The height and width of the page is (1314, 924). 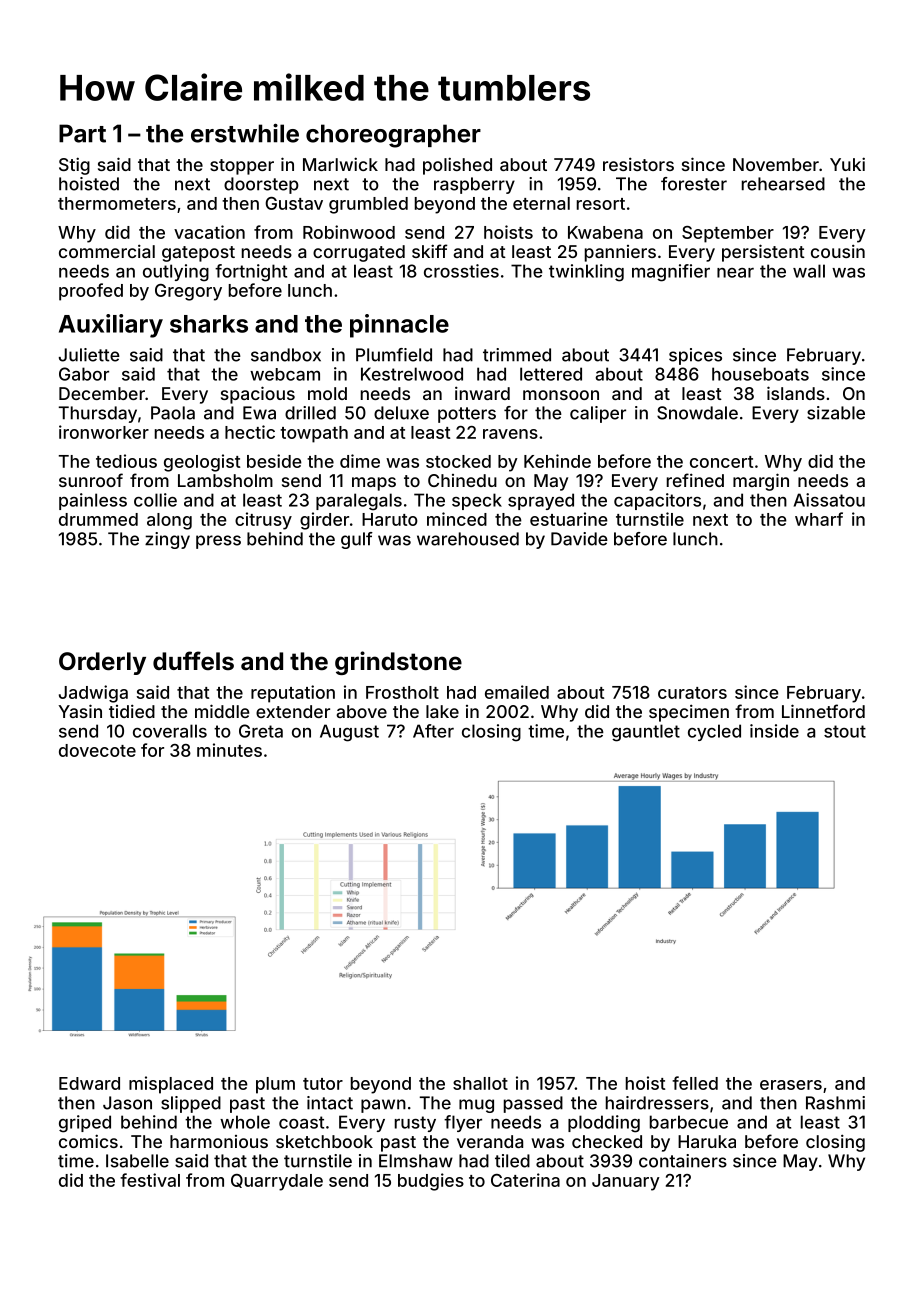 What do you see at coordinates (847, 164) in the page?
I see `Yuki` at bounding box center [847, 164].
